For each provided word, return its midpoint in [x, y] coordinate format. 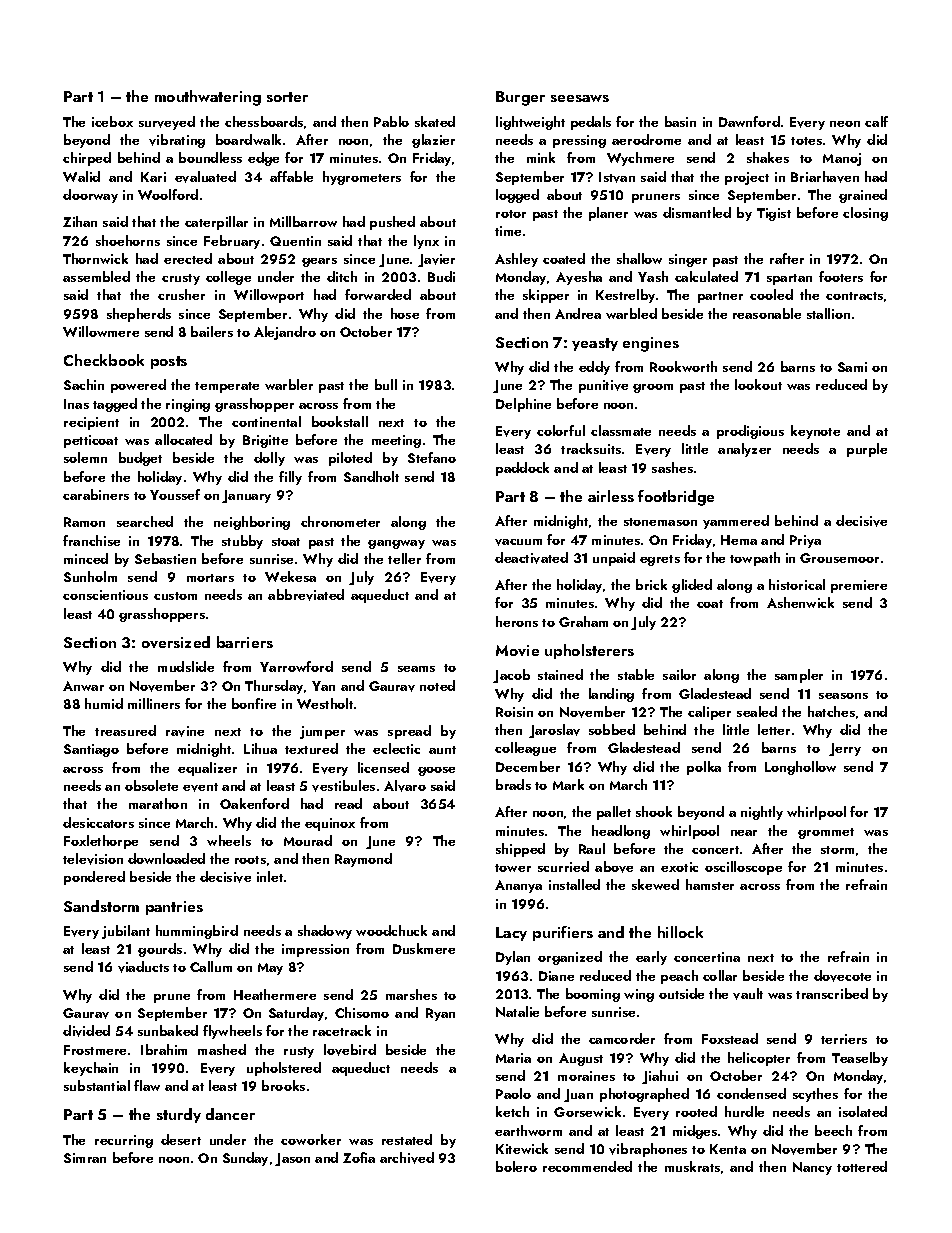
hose [405, 313]
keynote [815, 432]
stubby [242, 542]
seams [416, 669]
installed [574, 884]
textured [311, 748]
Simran [85, 1158]
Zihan [80, 221]
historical [797, 584]
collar [720, 975]
